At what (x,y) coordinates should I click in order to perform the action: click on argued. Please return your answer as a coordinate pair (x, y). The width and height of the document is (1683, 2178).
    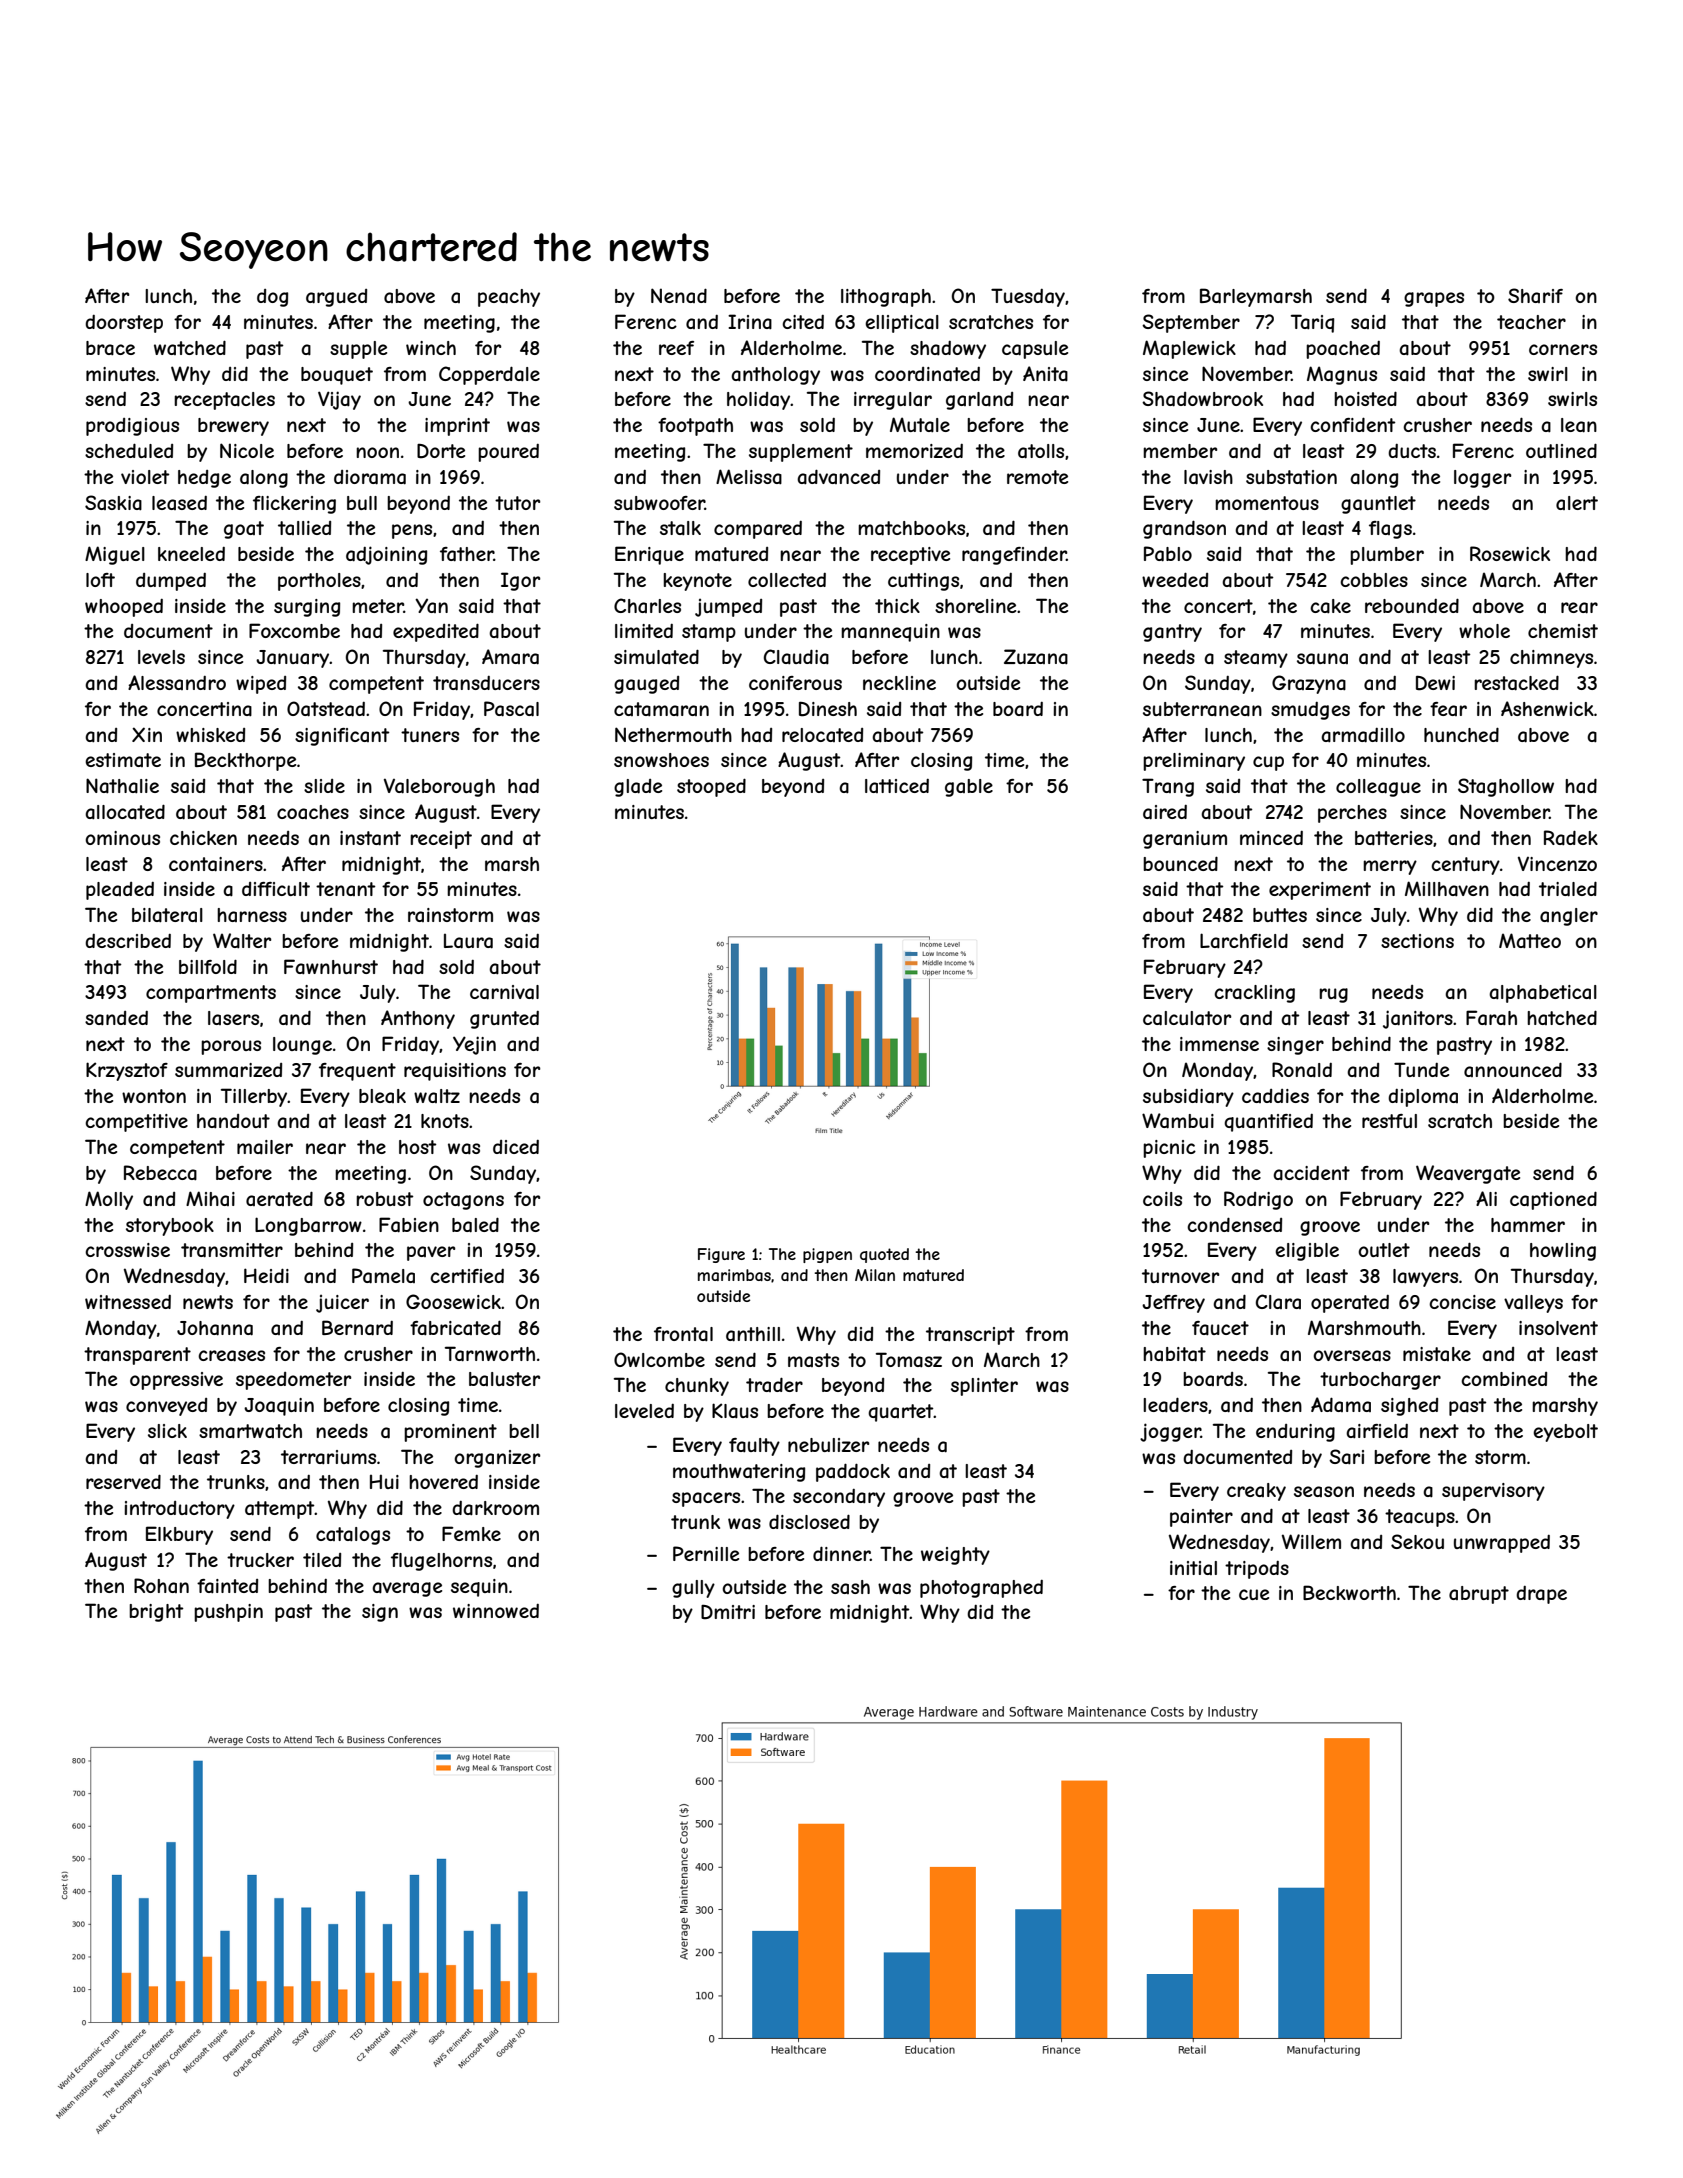
    Looking at the image, I should click on (336, 298).
